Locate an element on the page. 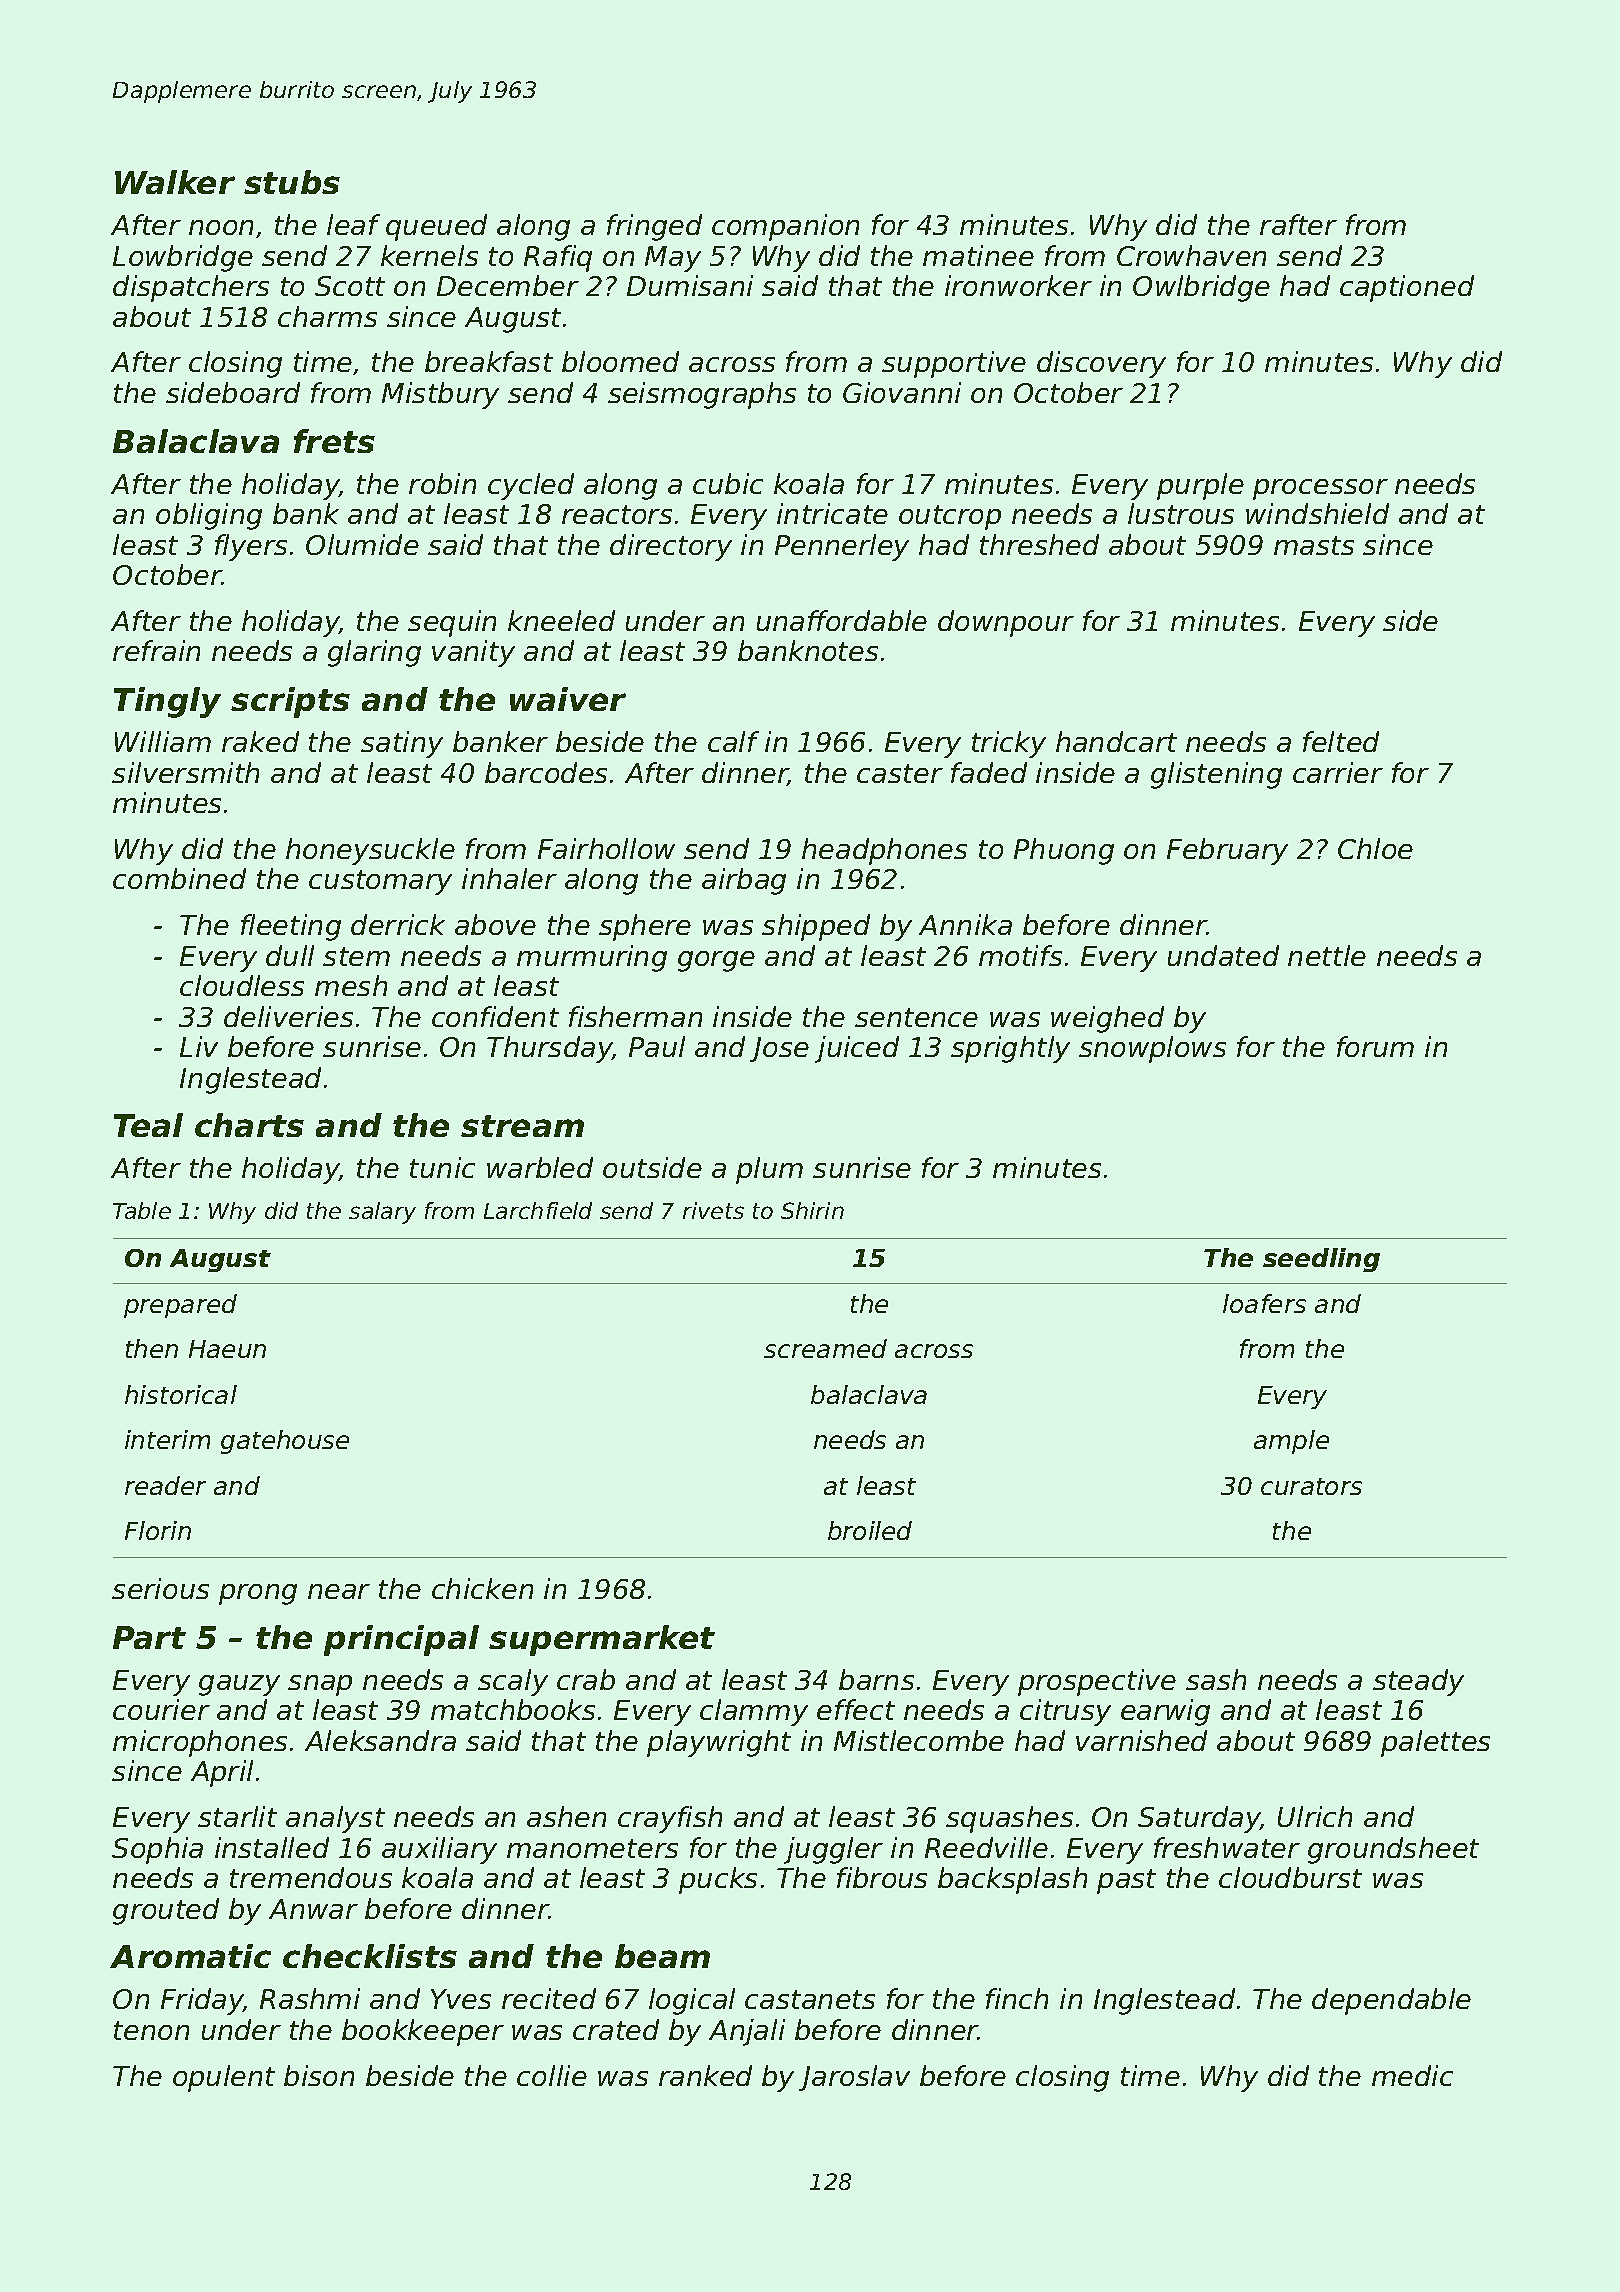 This page has height=2292, width=1620. curators is located at coordinates (1311, 1486).
